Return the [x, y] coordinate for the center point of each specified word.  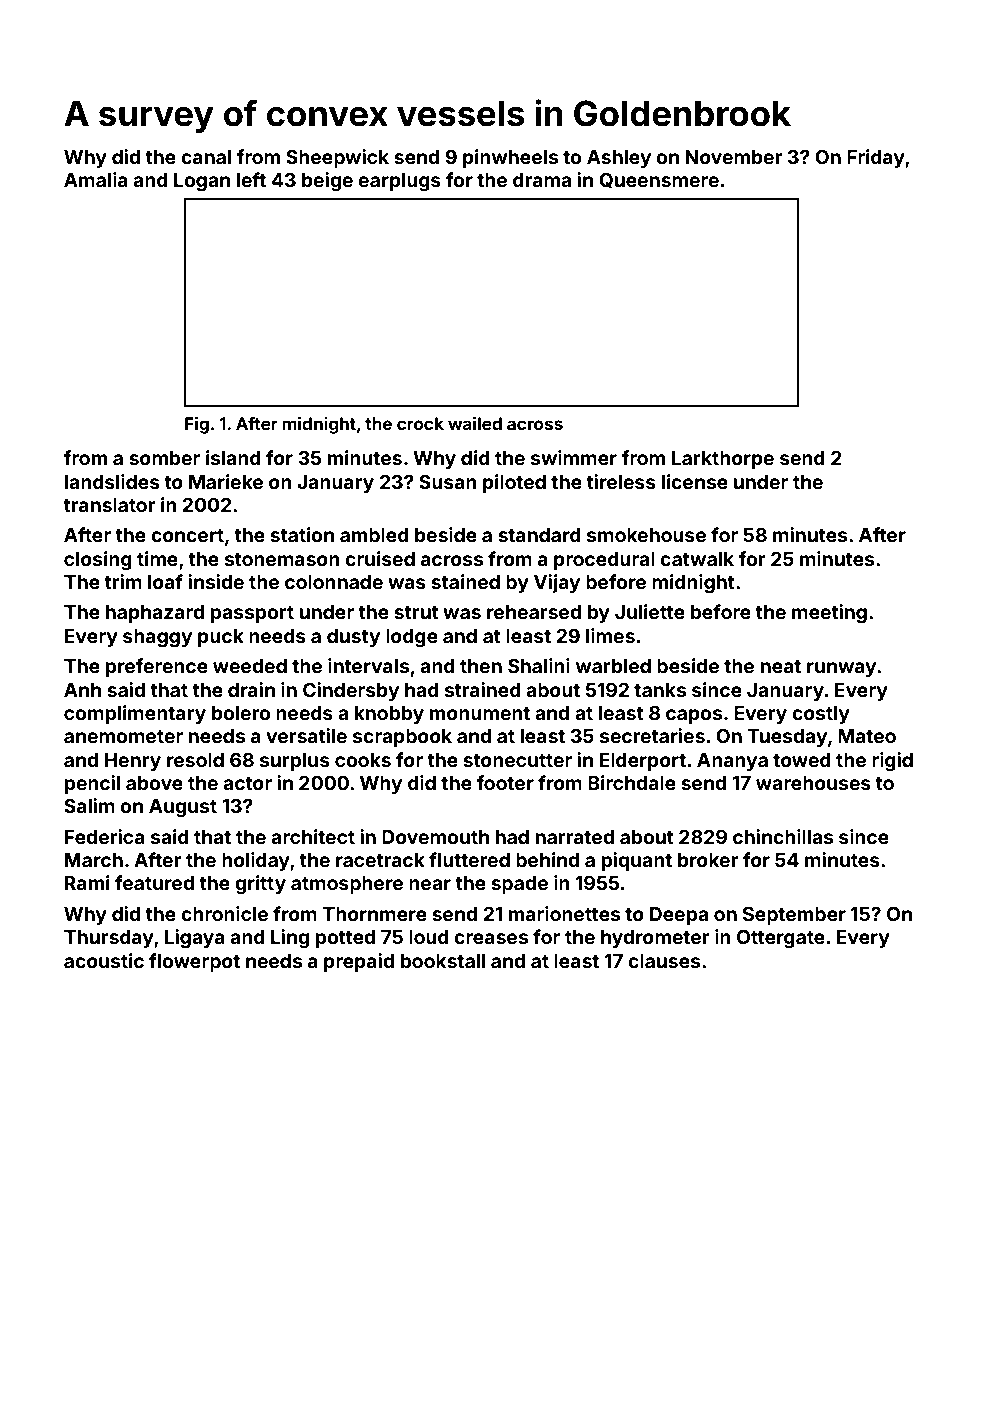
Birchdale [632, 782]
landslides [112, 481]
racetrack [380, 860]
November [734, 157]
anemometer [123, 736]
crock [420, 423]
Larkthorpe [723, 460]
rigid [892, 761]
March [94, 860]
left [251, 179]
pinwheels [510, 158]
